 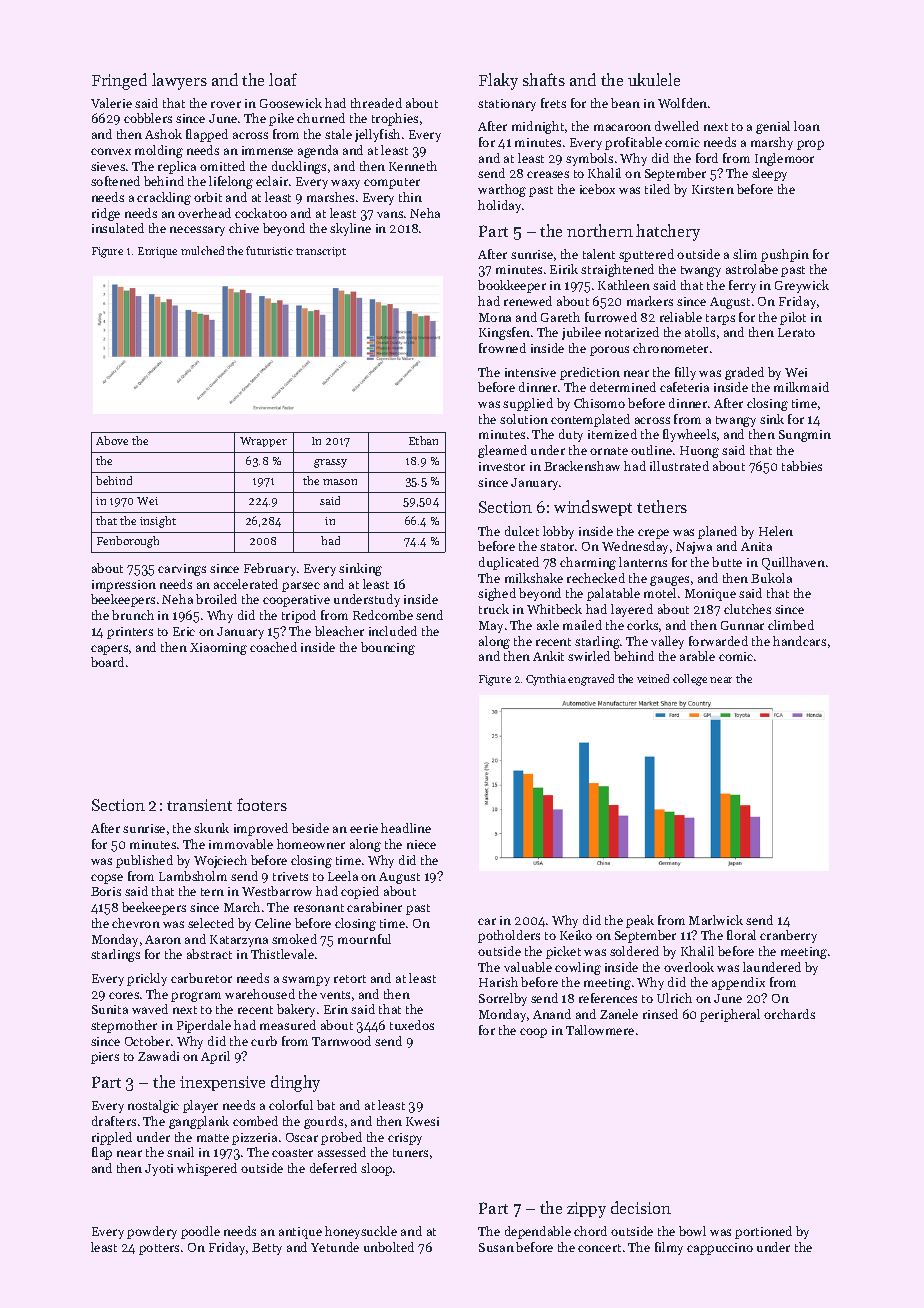 What do you see at coordinates (553, 103) in the screenshot?
I see `frets` at bounding box center [553, 103].
